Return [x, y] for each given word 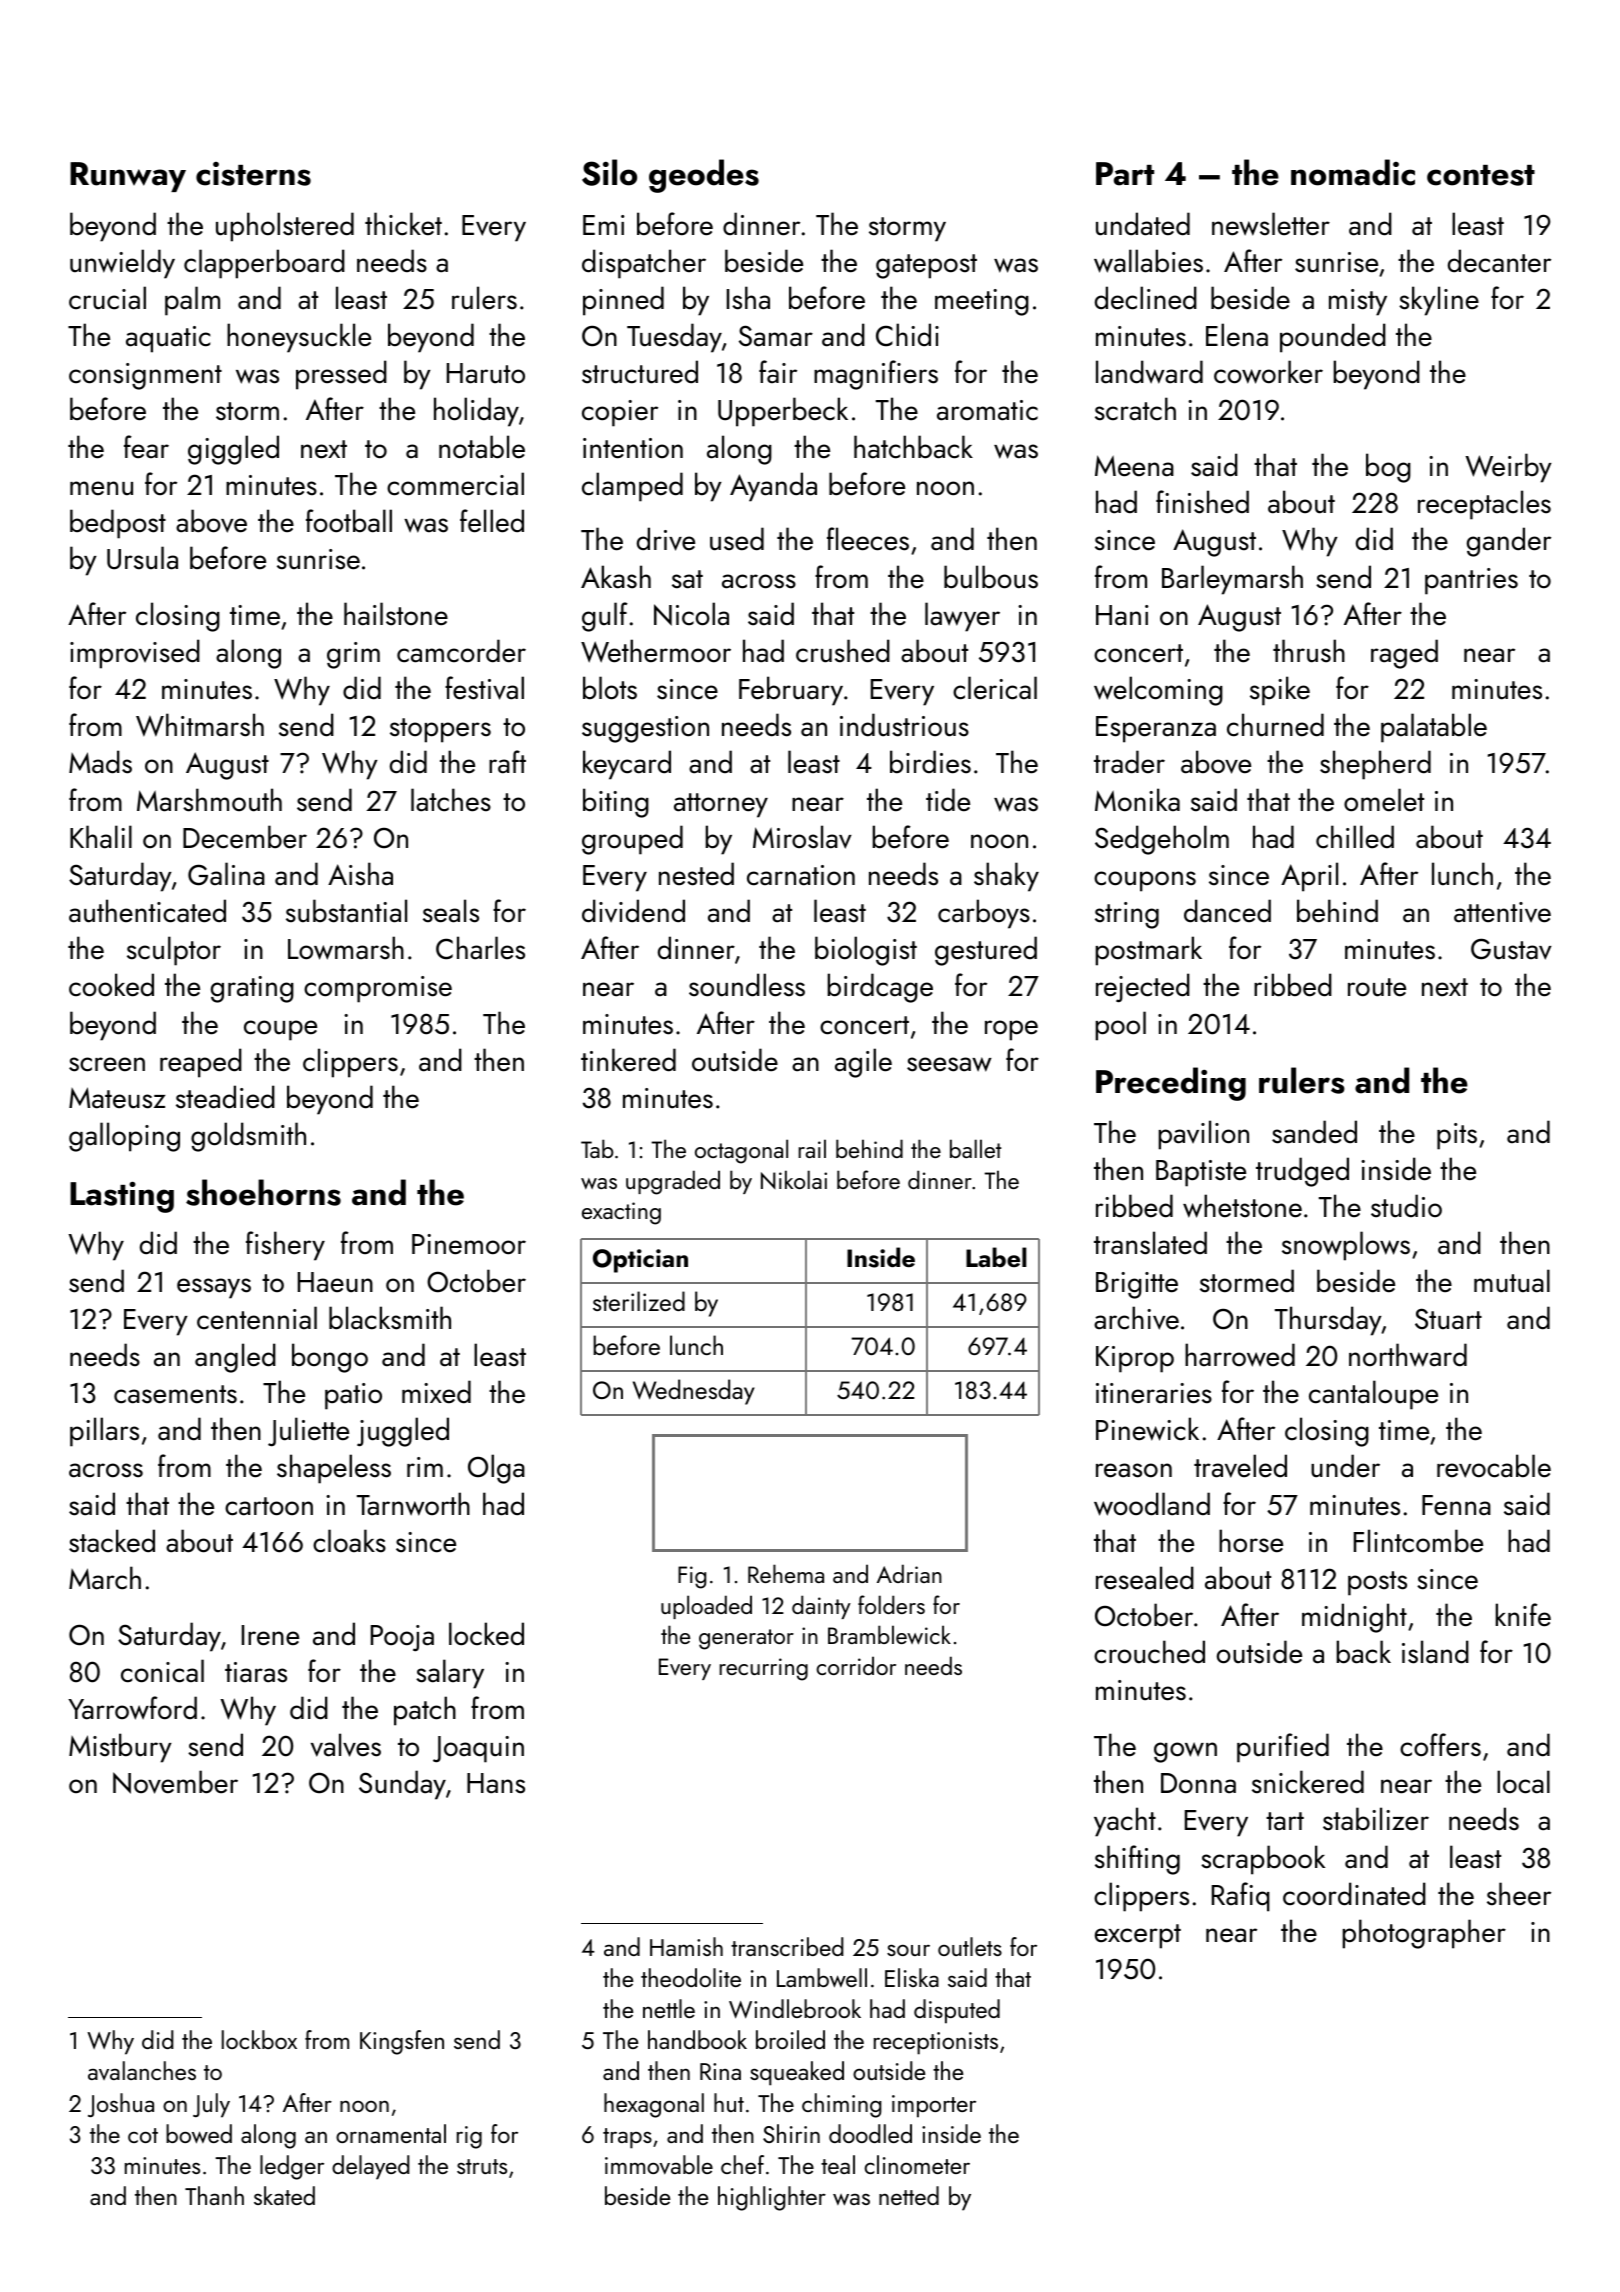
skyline [1439, 301]
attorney [721, 805]
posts [1377, 1583]
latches [451, 800]
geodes [704, 176]
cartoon [269, 1506]
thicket [403, 224]
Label [996, 1257]
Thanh [214, 2195]
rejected [1143, 988]
